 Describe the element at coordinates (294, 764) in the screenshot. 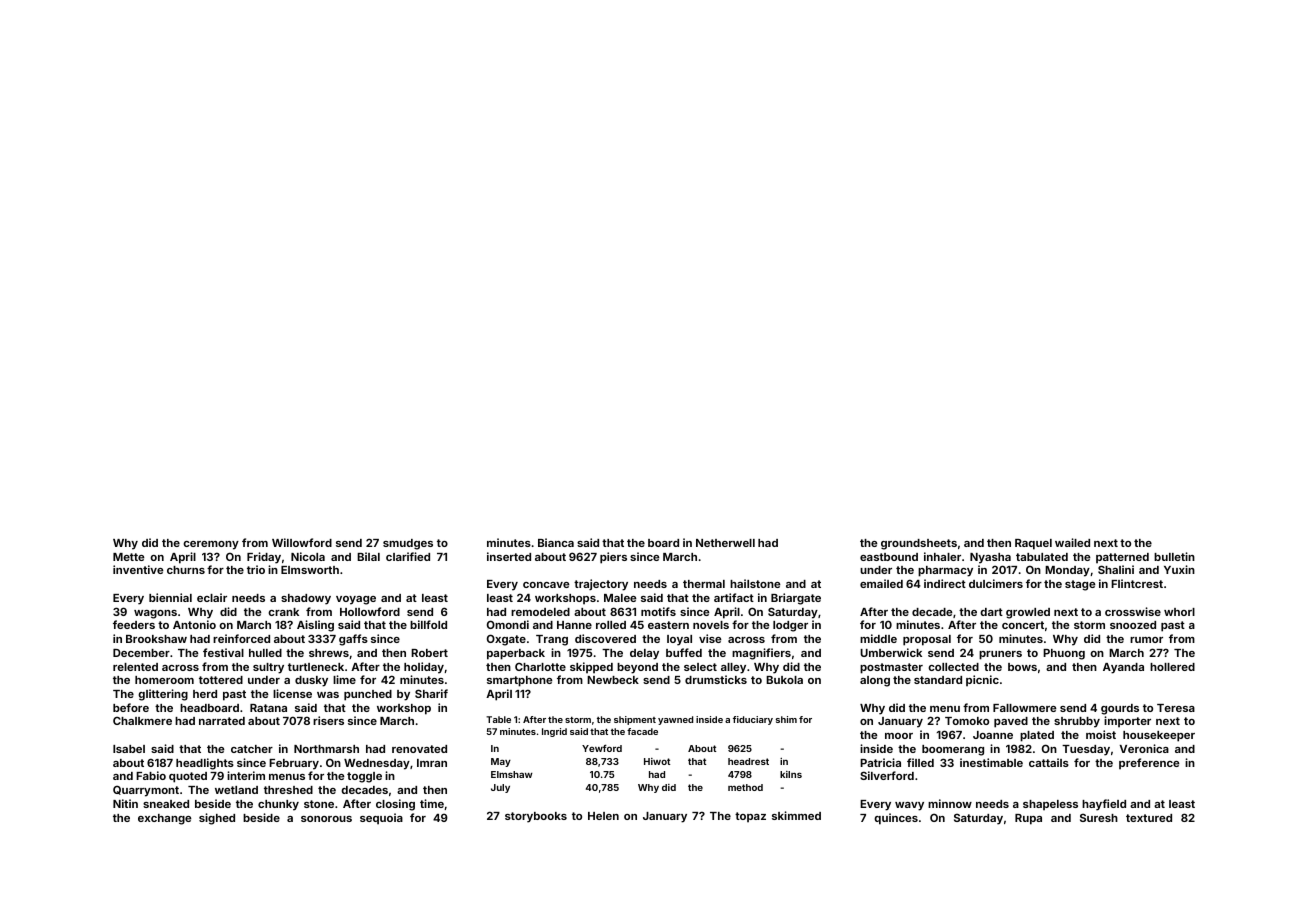

I see `February` at that location.
